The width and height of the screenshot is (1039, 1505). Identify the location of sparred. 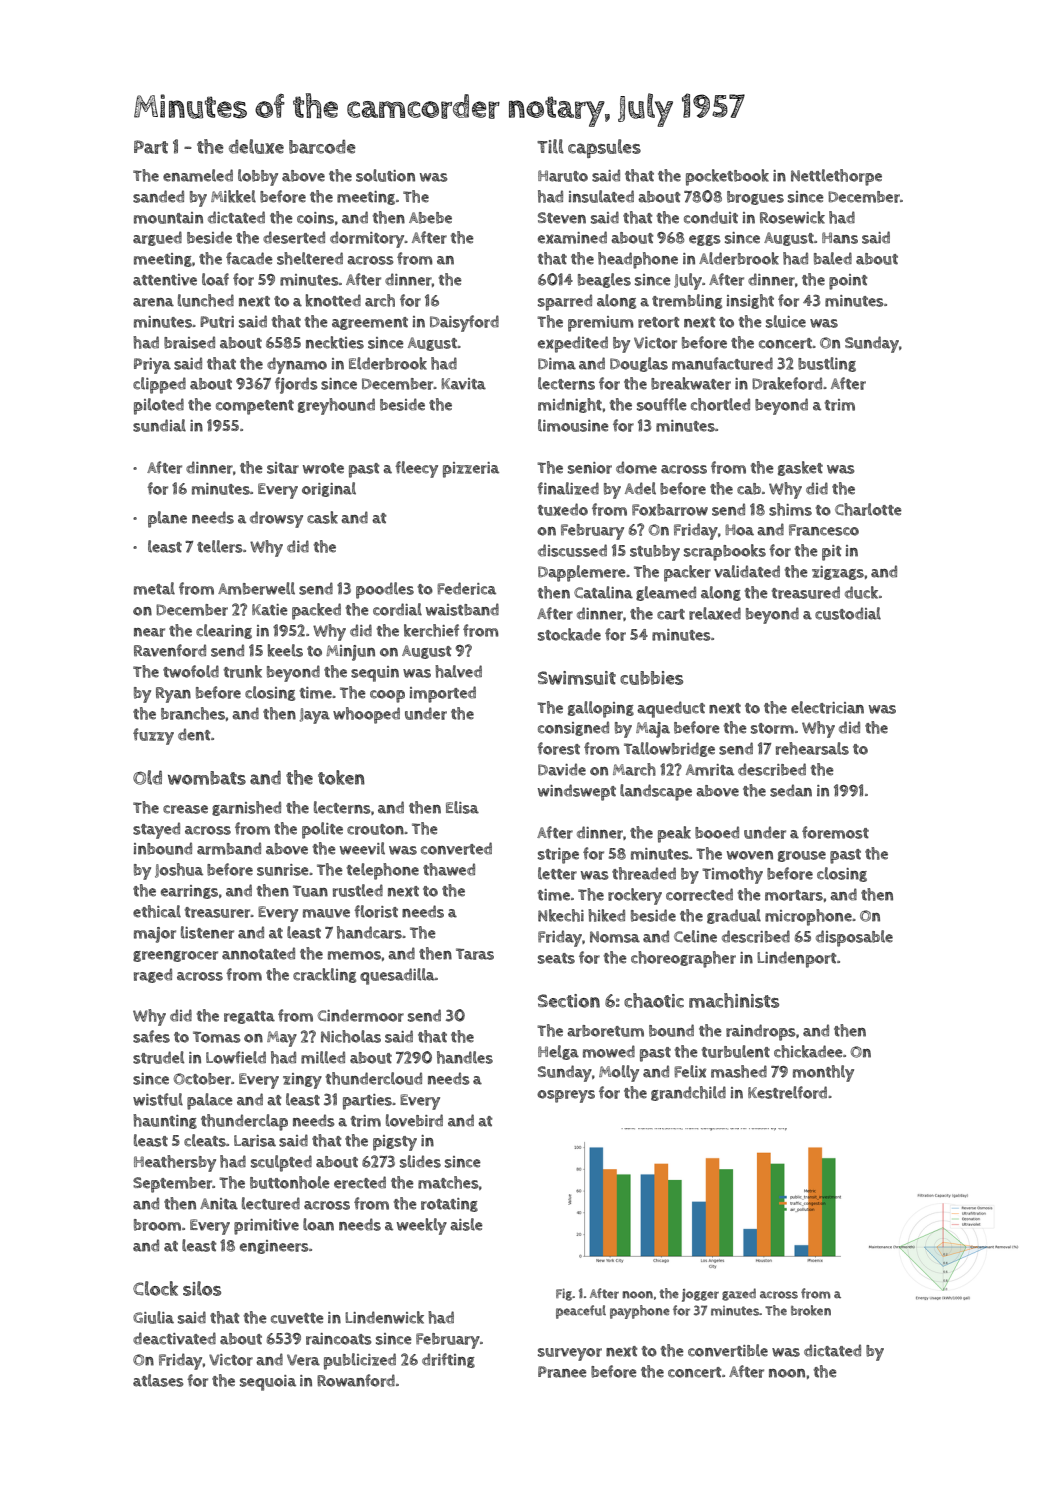
(565, 302).
